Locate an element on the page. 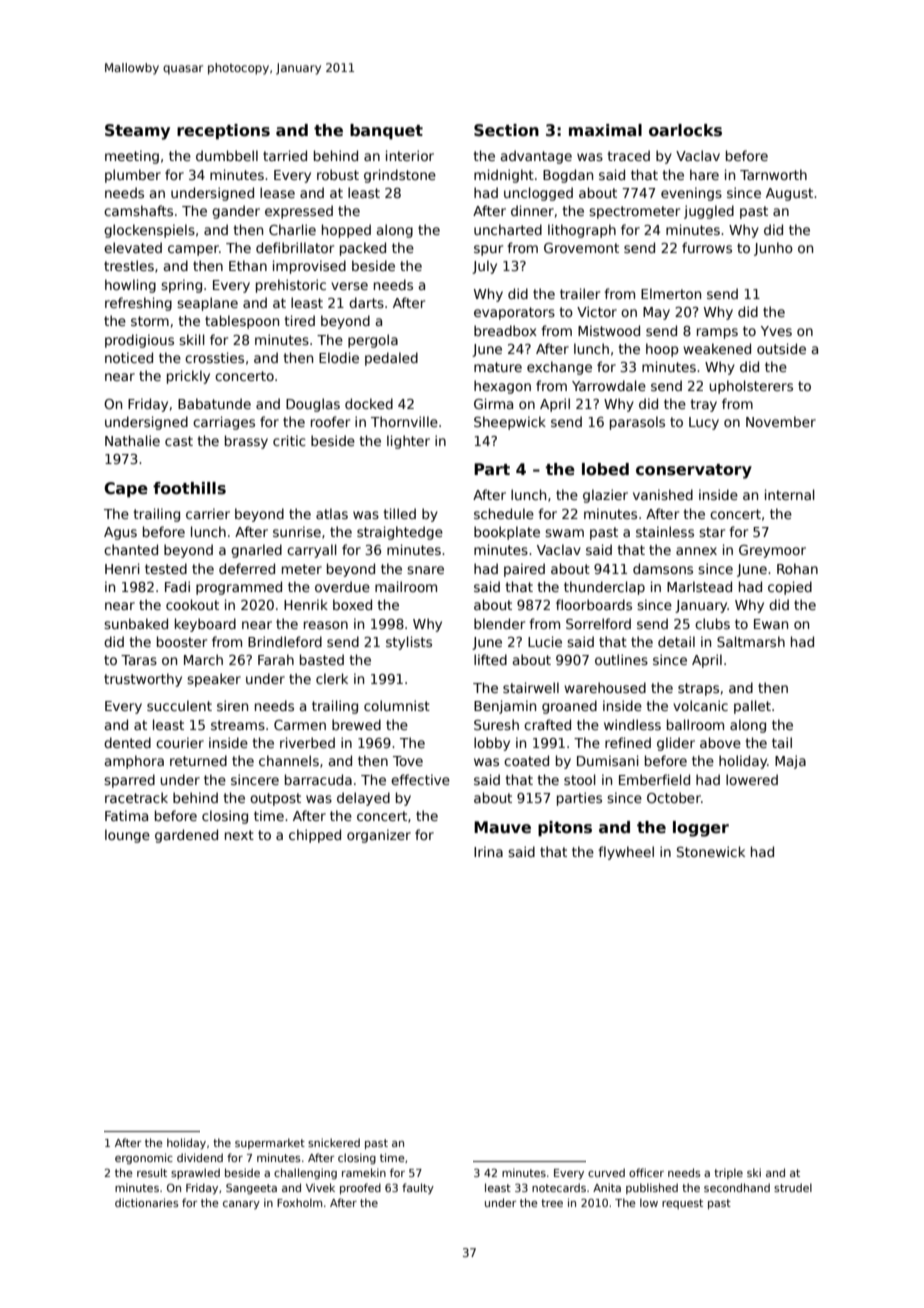 The image size is (924, 1308). Stonewick is located at coordinates (711, 851).
